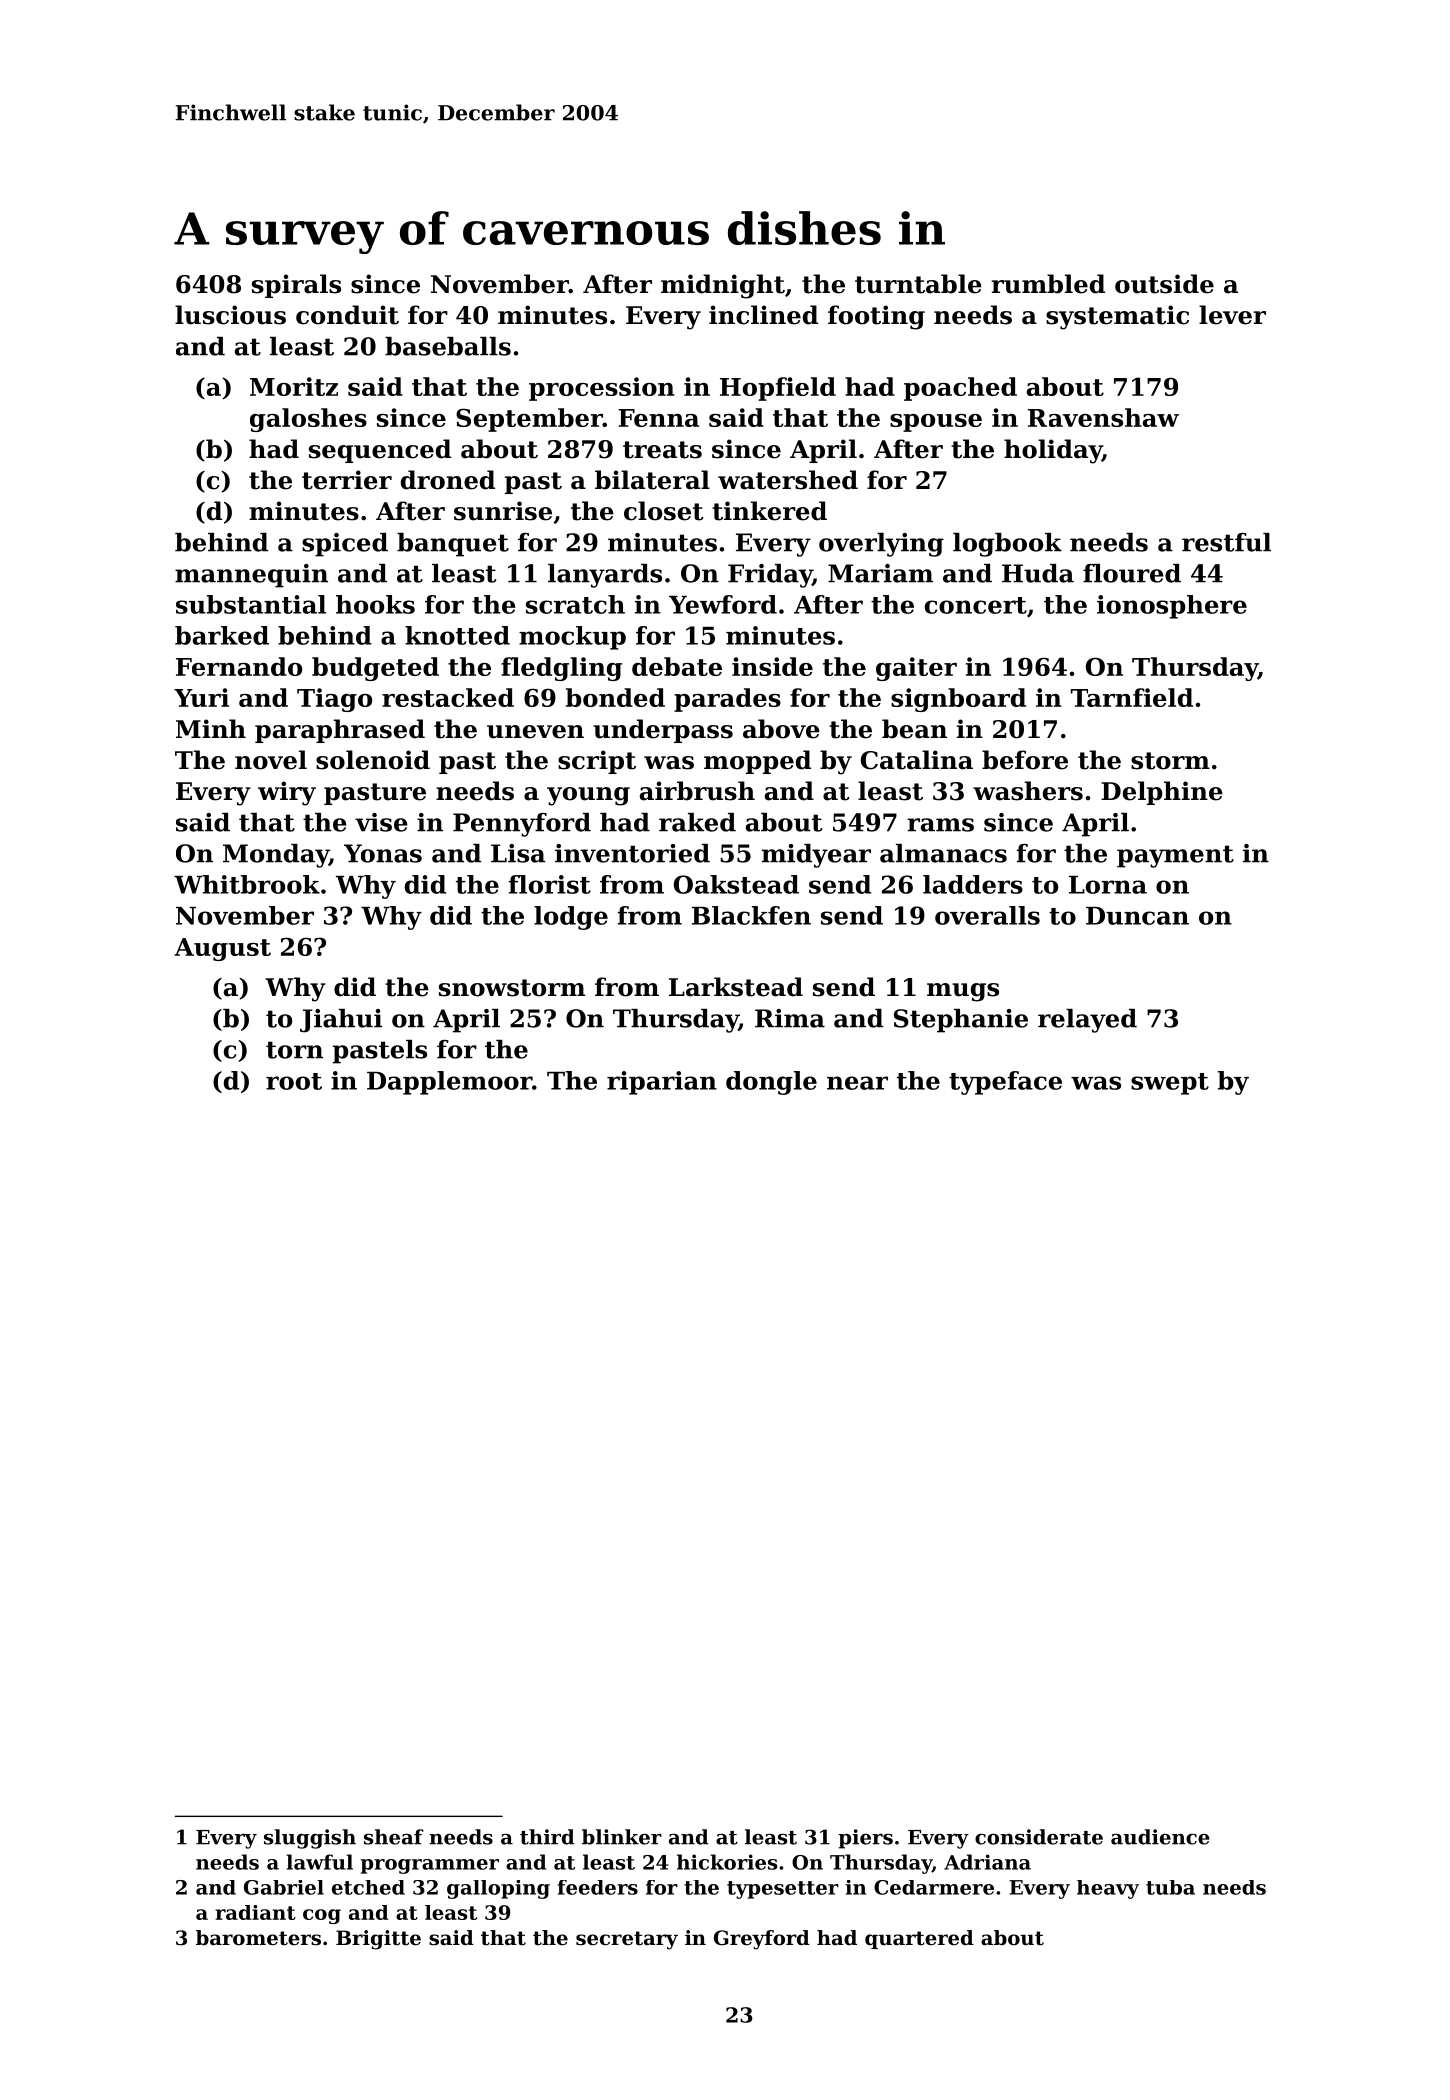 The image size is (1450, 2100). I want to click on outside, so click(1164, 284).
